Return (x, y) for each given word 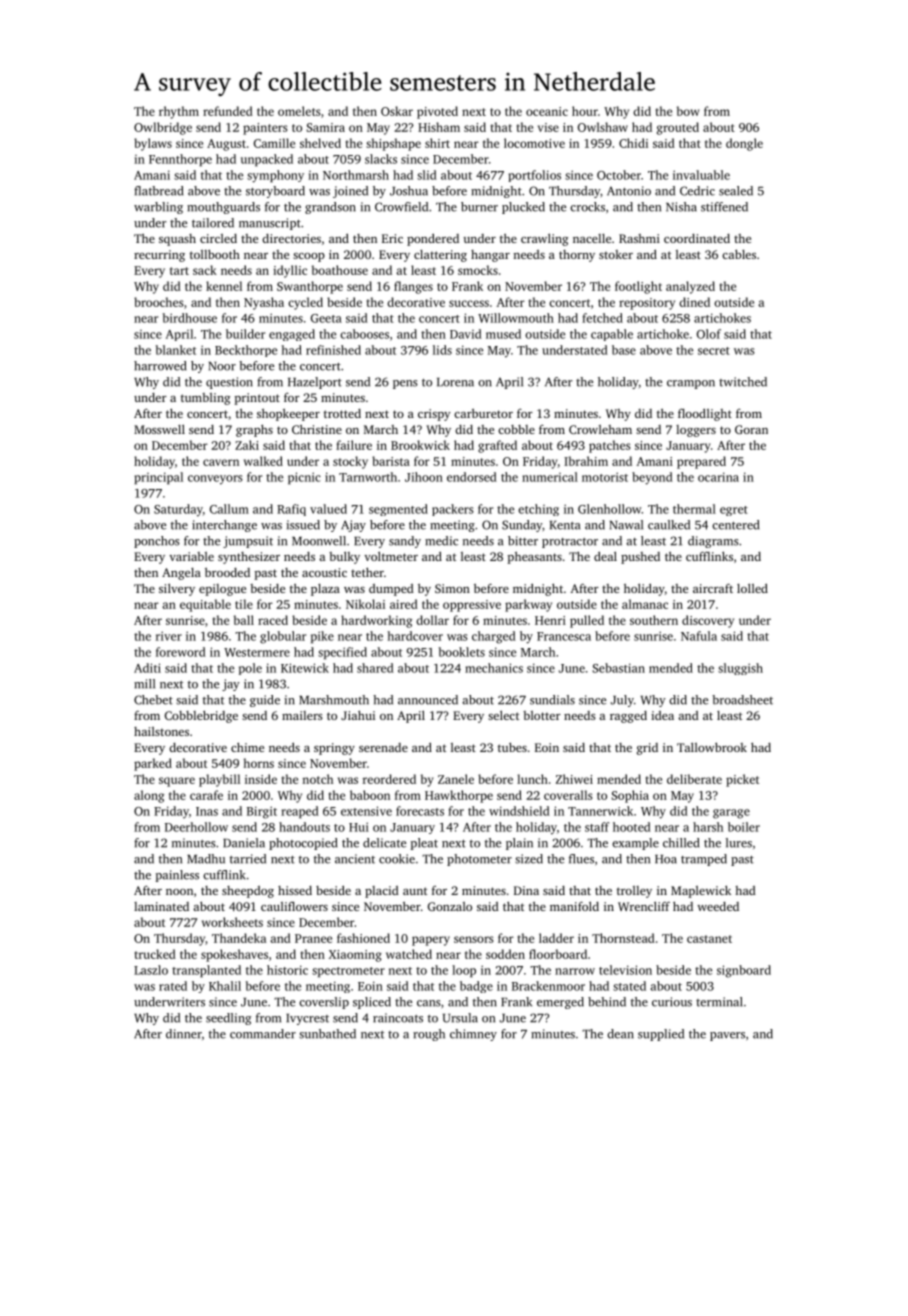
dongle (744, 144)
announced (428, 700)
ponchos (157, 542)
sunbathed (327, 1034)
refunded (228, 111)
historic (287, 970)
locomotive (534, 143)
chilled (681, 843)
